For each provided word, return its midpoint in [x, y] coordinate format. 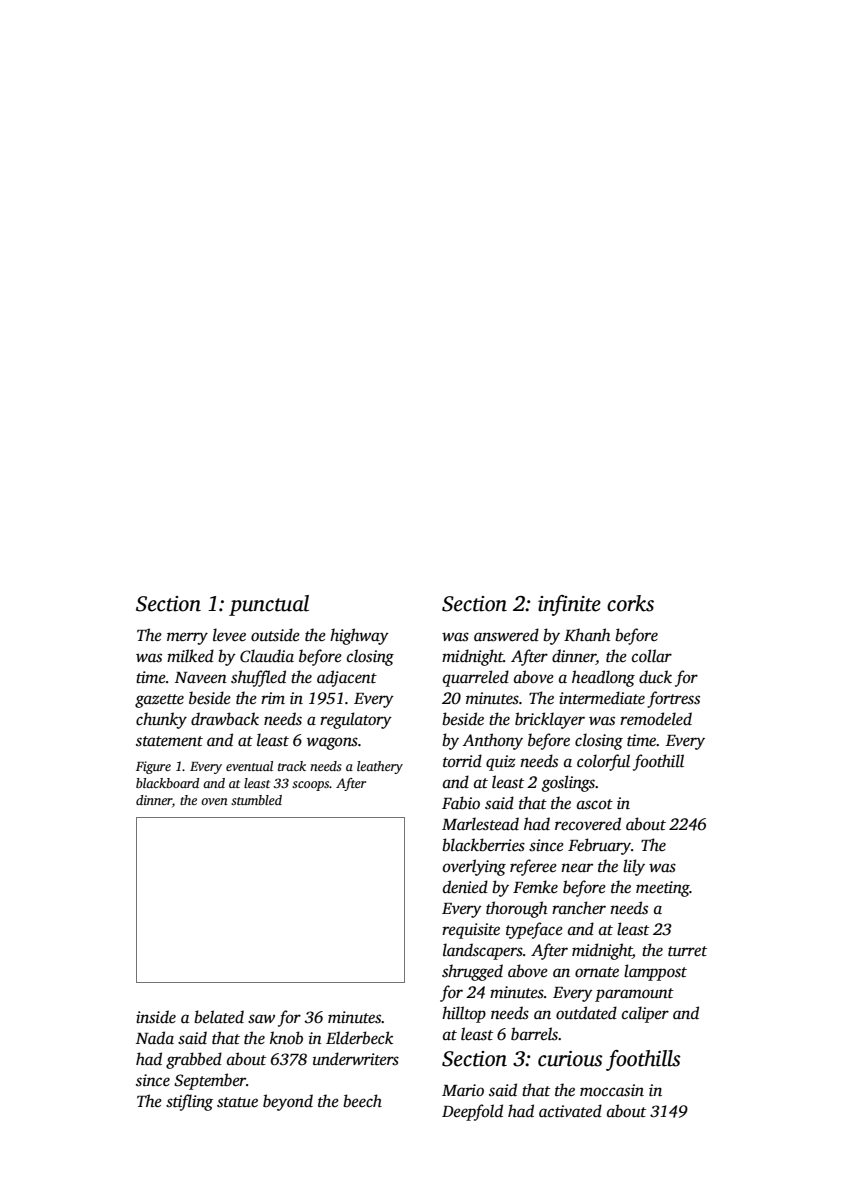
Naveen [201, 678]
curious [570, 1059]
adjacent [347, 678]
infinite [569, 605]
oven [214, 801]
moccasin [612, 1090]
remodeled [656, 719]
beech [362, 1101]
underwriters [356, 1059]
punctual [269, 605]
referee [533, 867]
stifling [189, 1102]
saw [261, 1019]
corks [630, 603]
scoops [311, 786]
